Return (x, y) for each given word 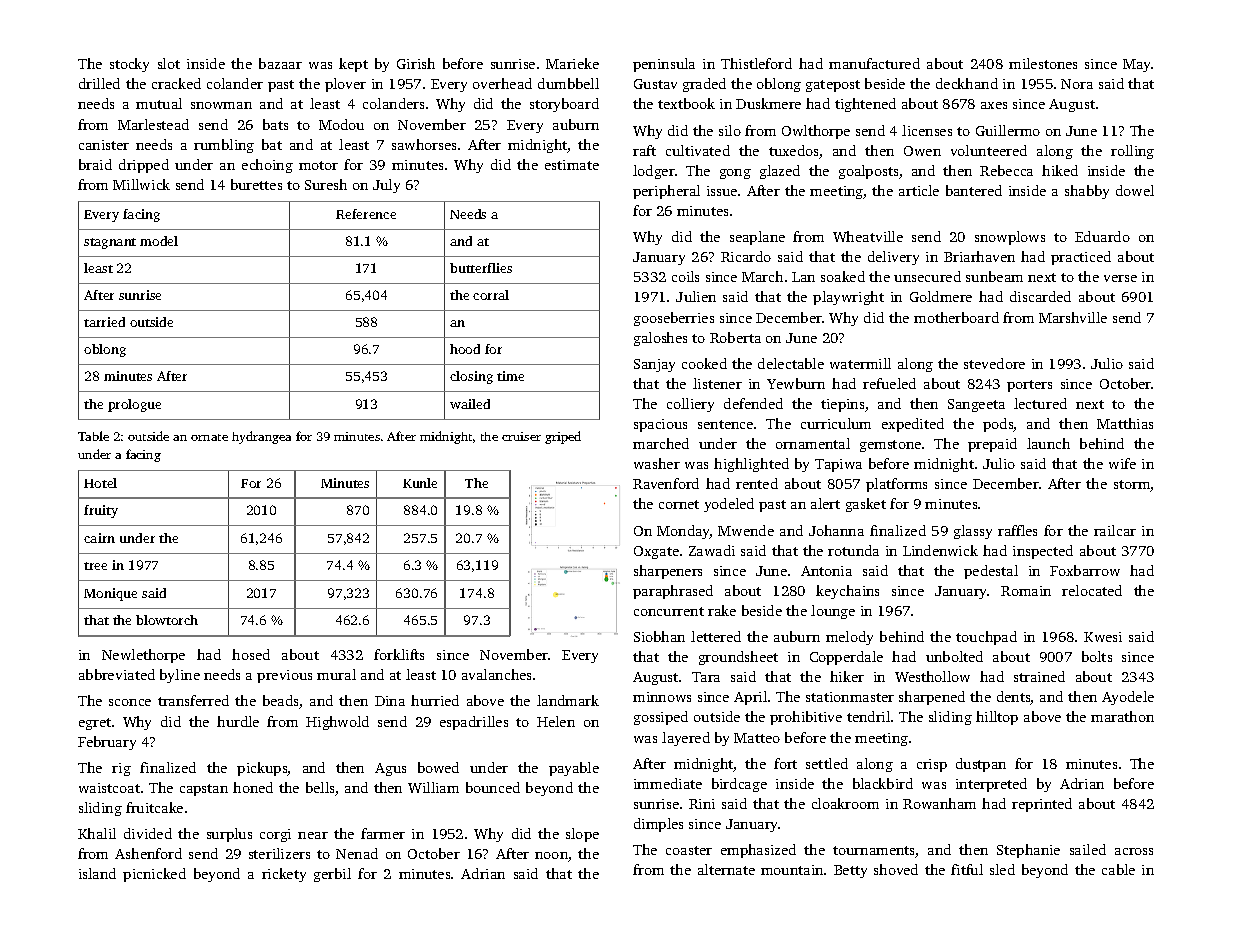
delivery (893, 258)
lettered (716, 636)
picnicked (154, 875)
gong (735, 174)
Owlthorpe (816, 132)
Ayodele (1128, 698)
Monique (110, 594)
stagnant (110, 243)
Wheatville (868, 236)
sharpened (932, 698)
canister (104, 145)
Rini (702, 804)
